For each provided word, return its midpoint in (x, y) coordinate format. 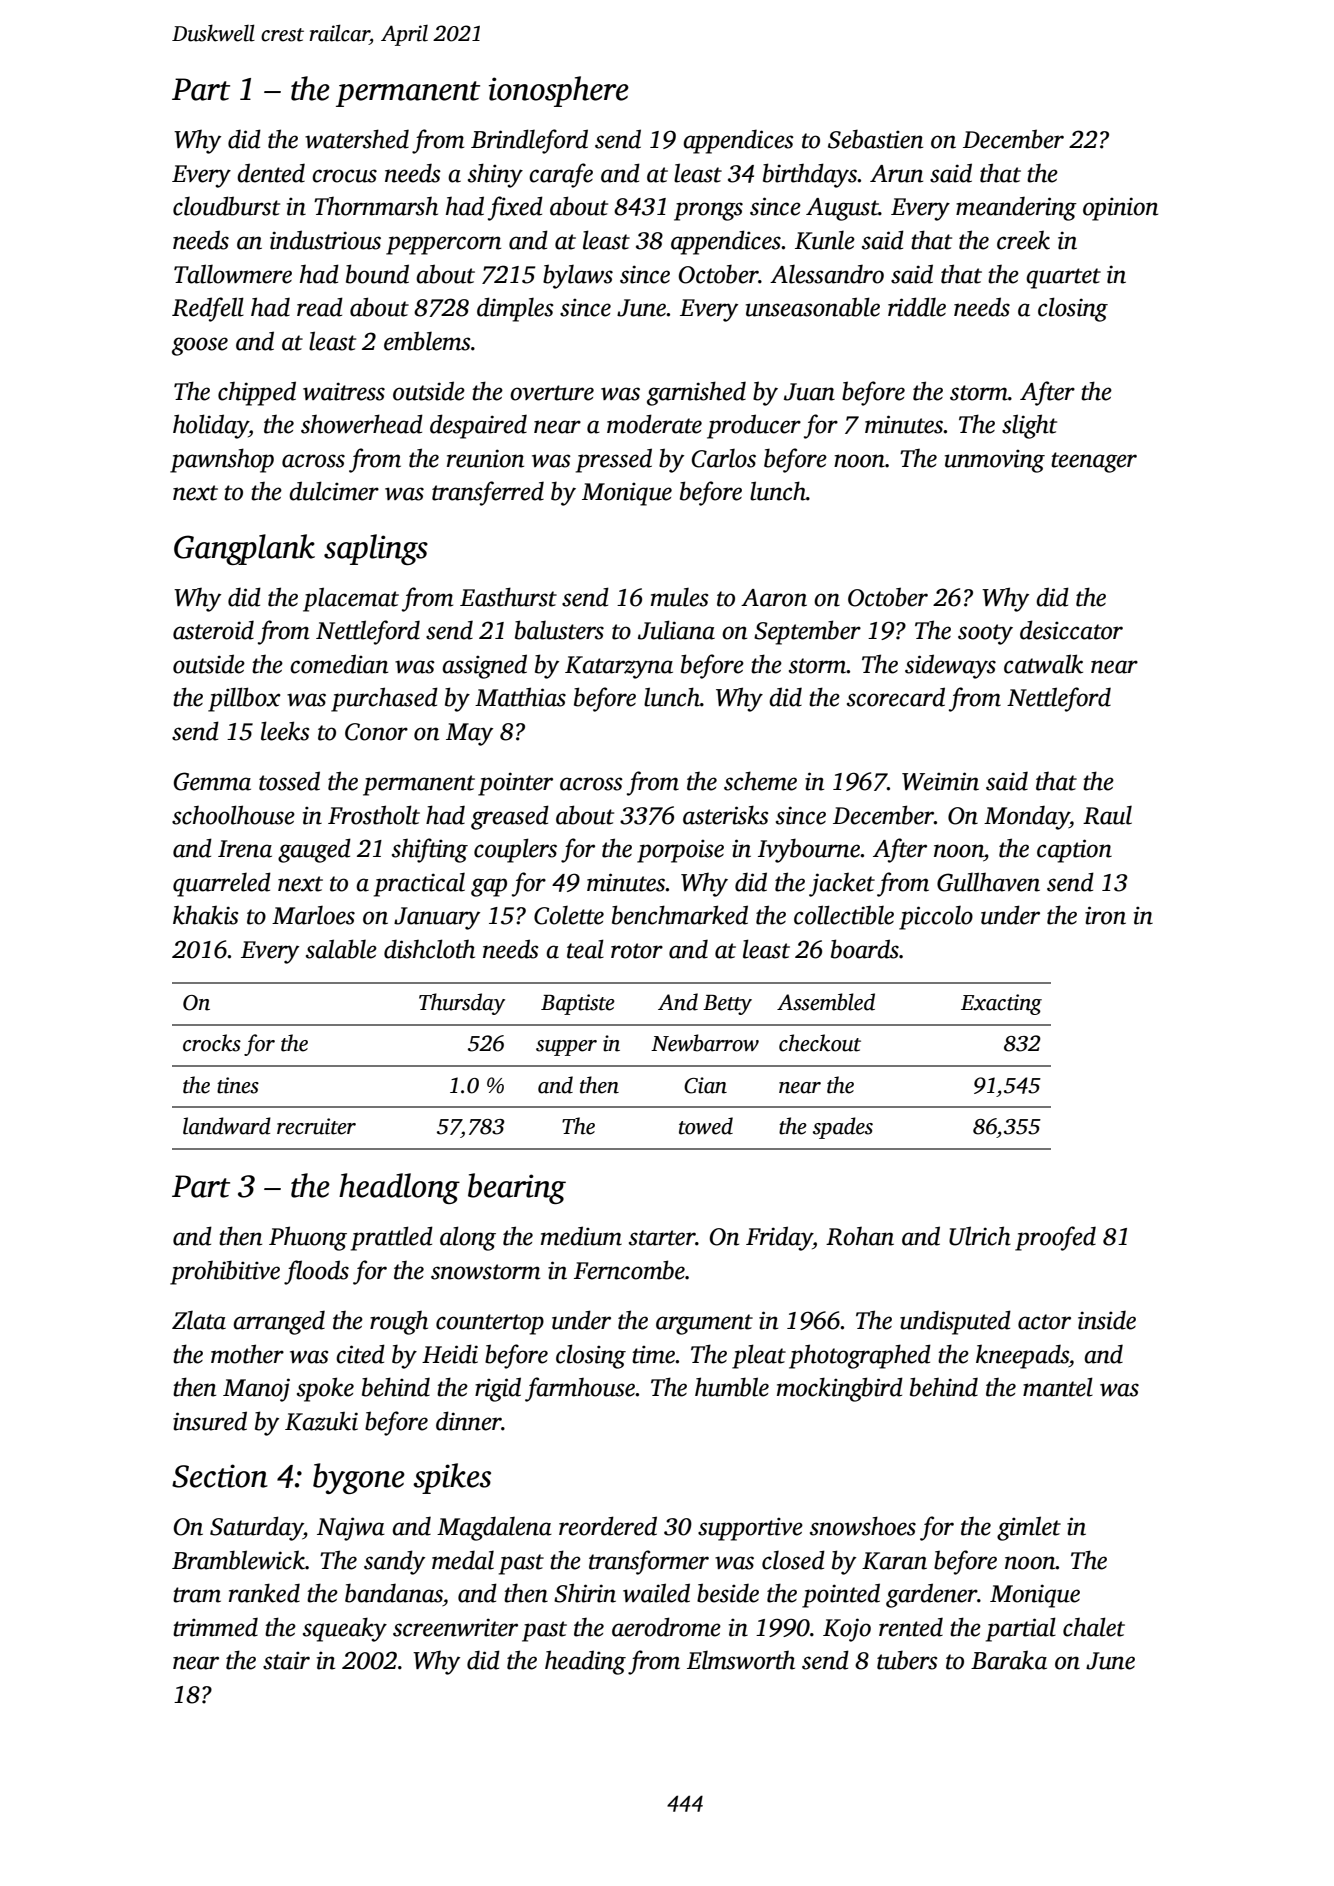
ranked (264, 1593)
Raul (1107, 815)
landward (227, 1126)
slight (1029, 426)
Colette (569, 915)
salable (341, 949)
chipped (257, 393)
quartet (1063, 278)
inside (1107, 1320)
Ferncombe (629, 1270)
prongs (708, 211)
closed (793, 1560)
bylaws (578, 276)
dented (271, 173)
